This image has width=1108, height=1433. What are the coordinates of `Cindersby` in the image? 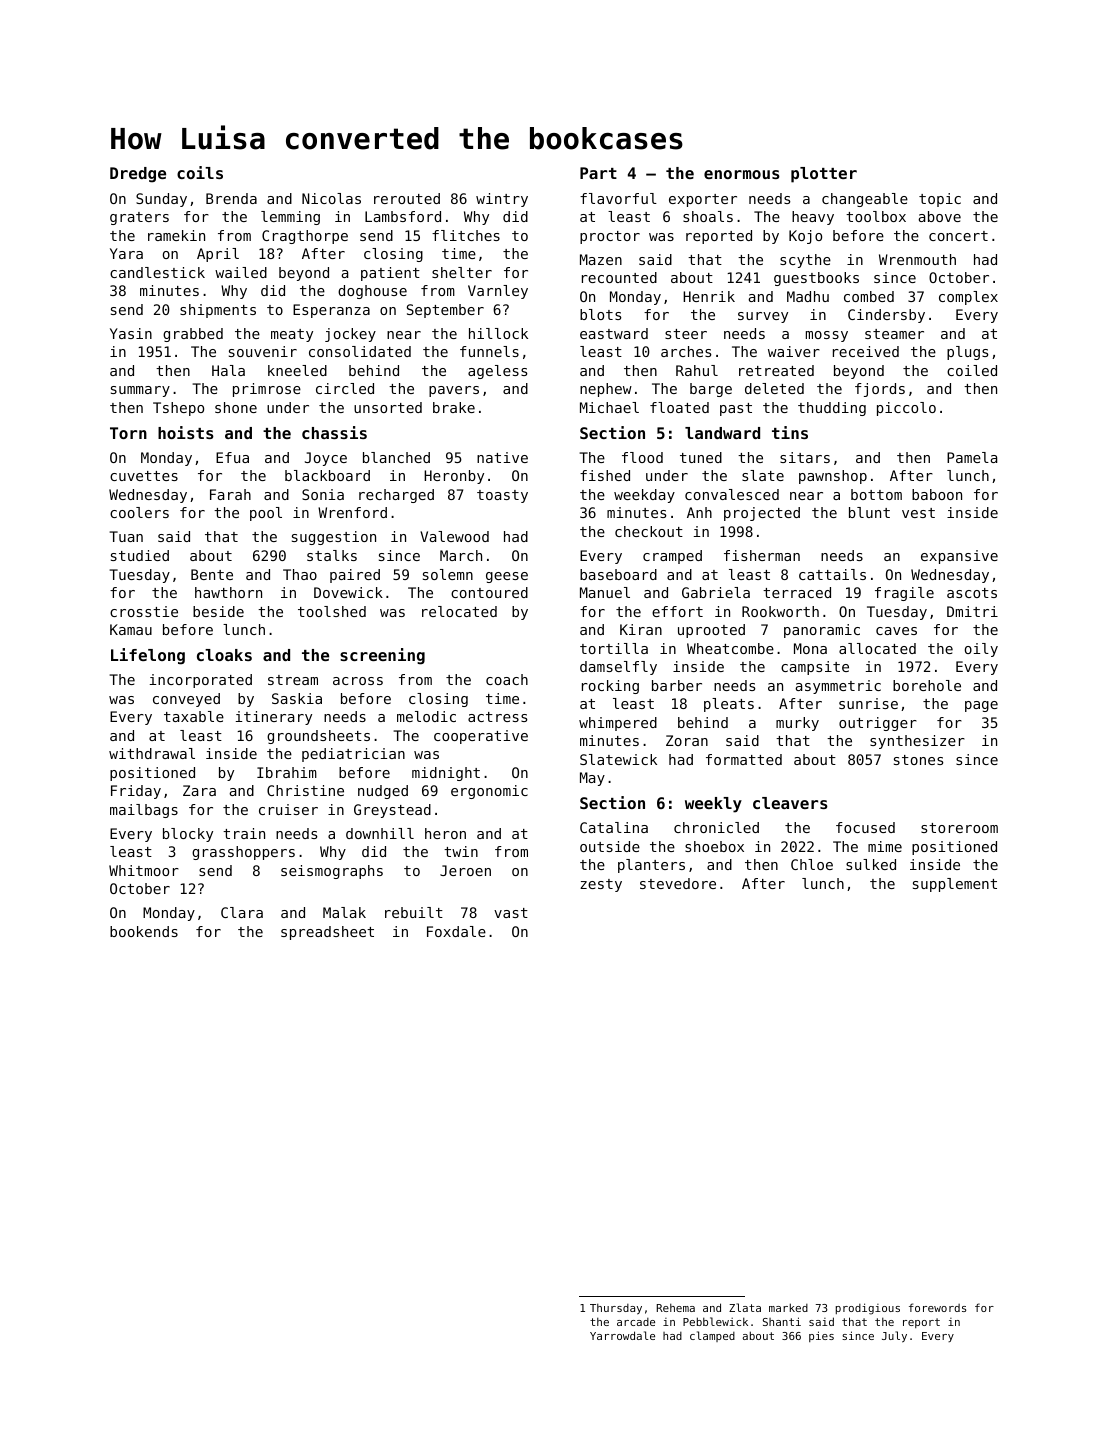 It's located at (886, 316).
